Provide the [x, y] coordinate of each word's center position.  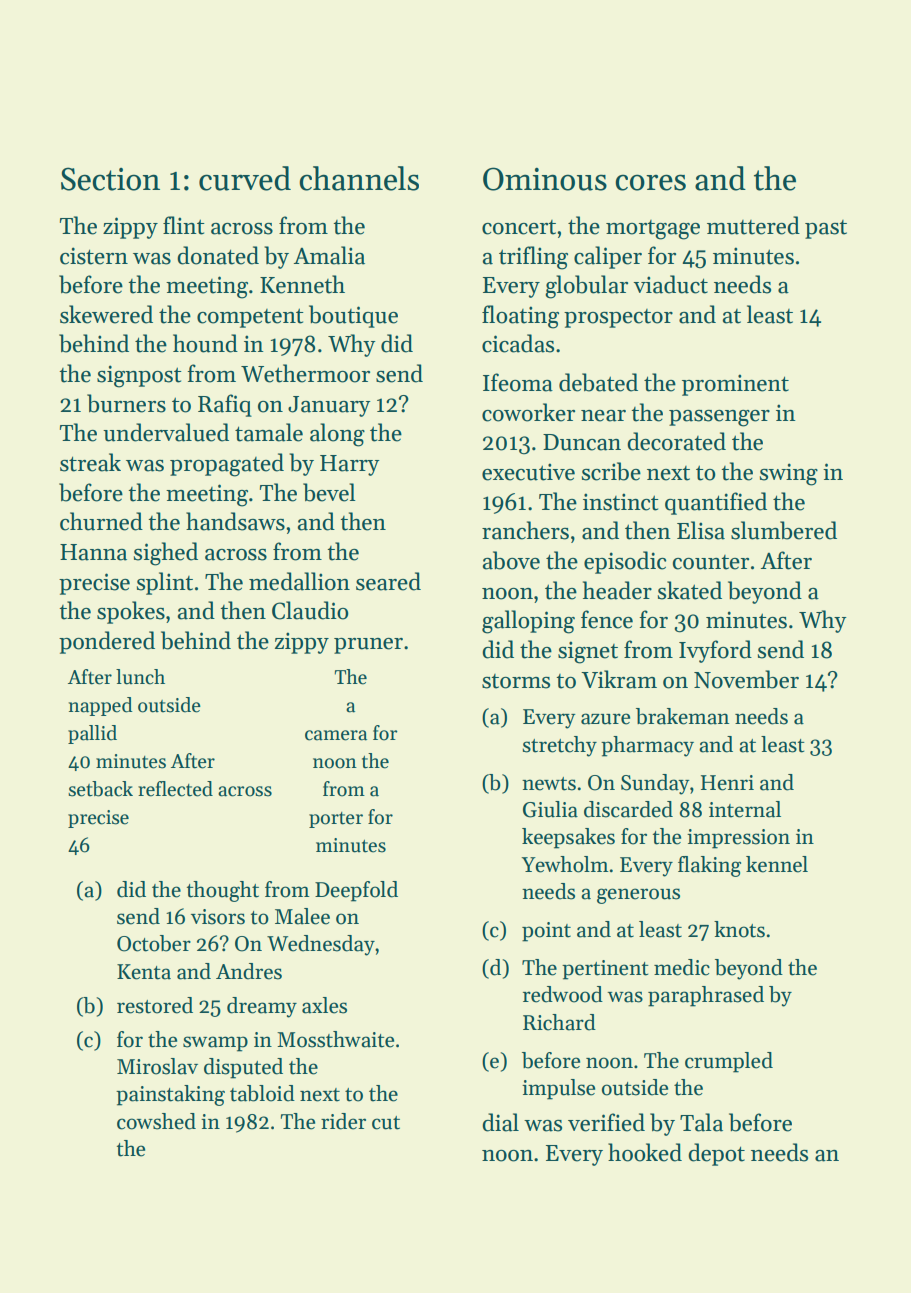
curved [245, 178]
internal [745, 809]
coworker [528, 412]
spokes [131, 612]
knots [739, 929]
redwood [563, 994]
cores [651, 182]
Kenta [144, 972]
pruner [368, 646]
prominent [735, 385]
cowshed [156, 1121]
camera [336, 735]
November [746, 679]
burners [126, 403]
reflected [175, 789]
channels [359, 178]
